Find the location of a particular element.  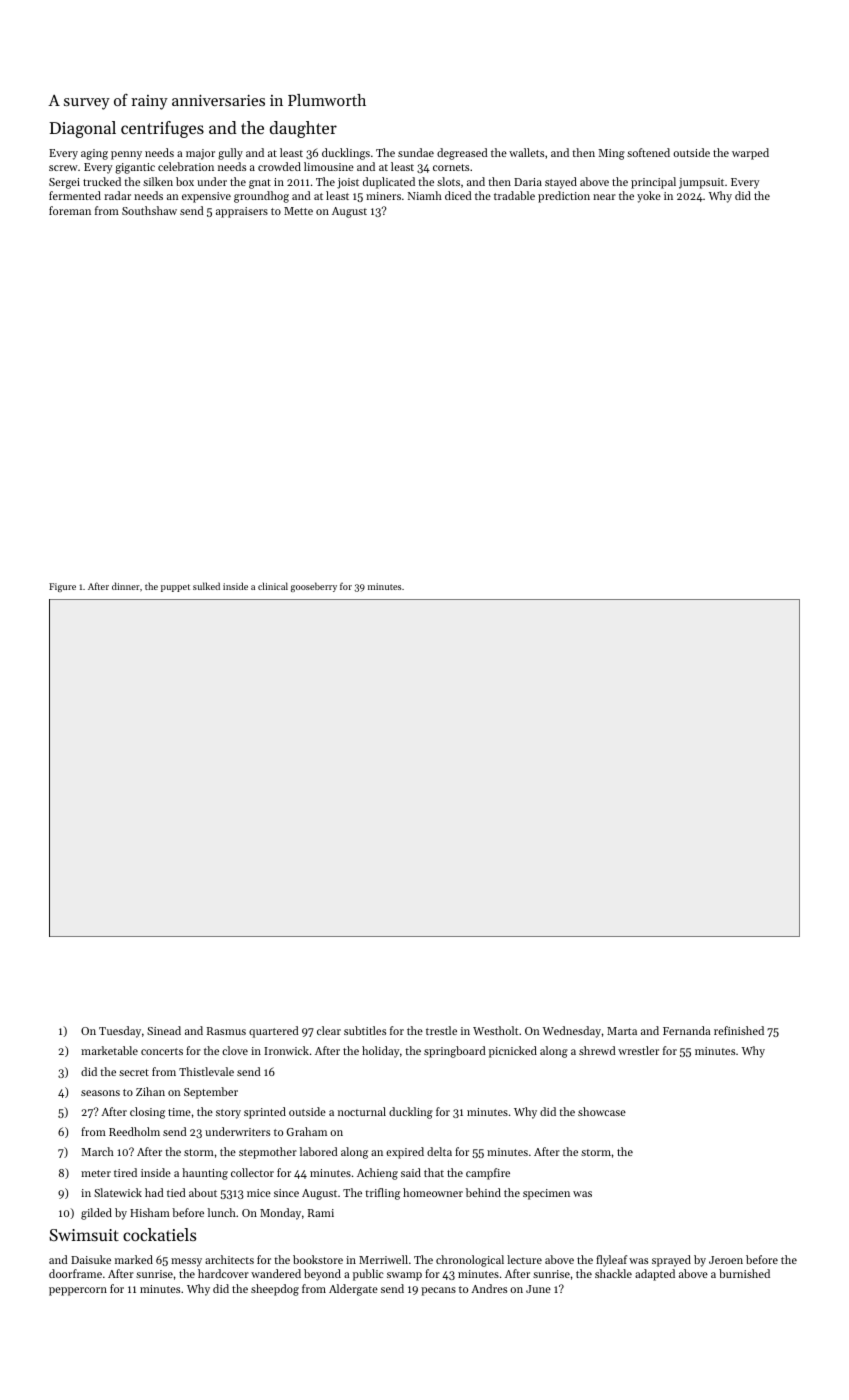

appraisers is located at coordinates (242, 212).
